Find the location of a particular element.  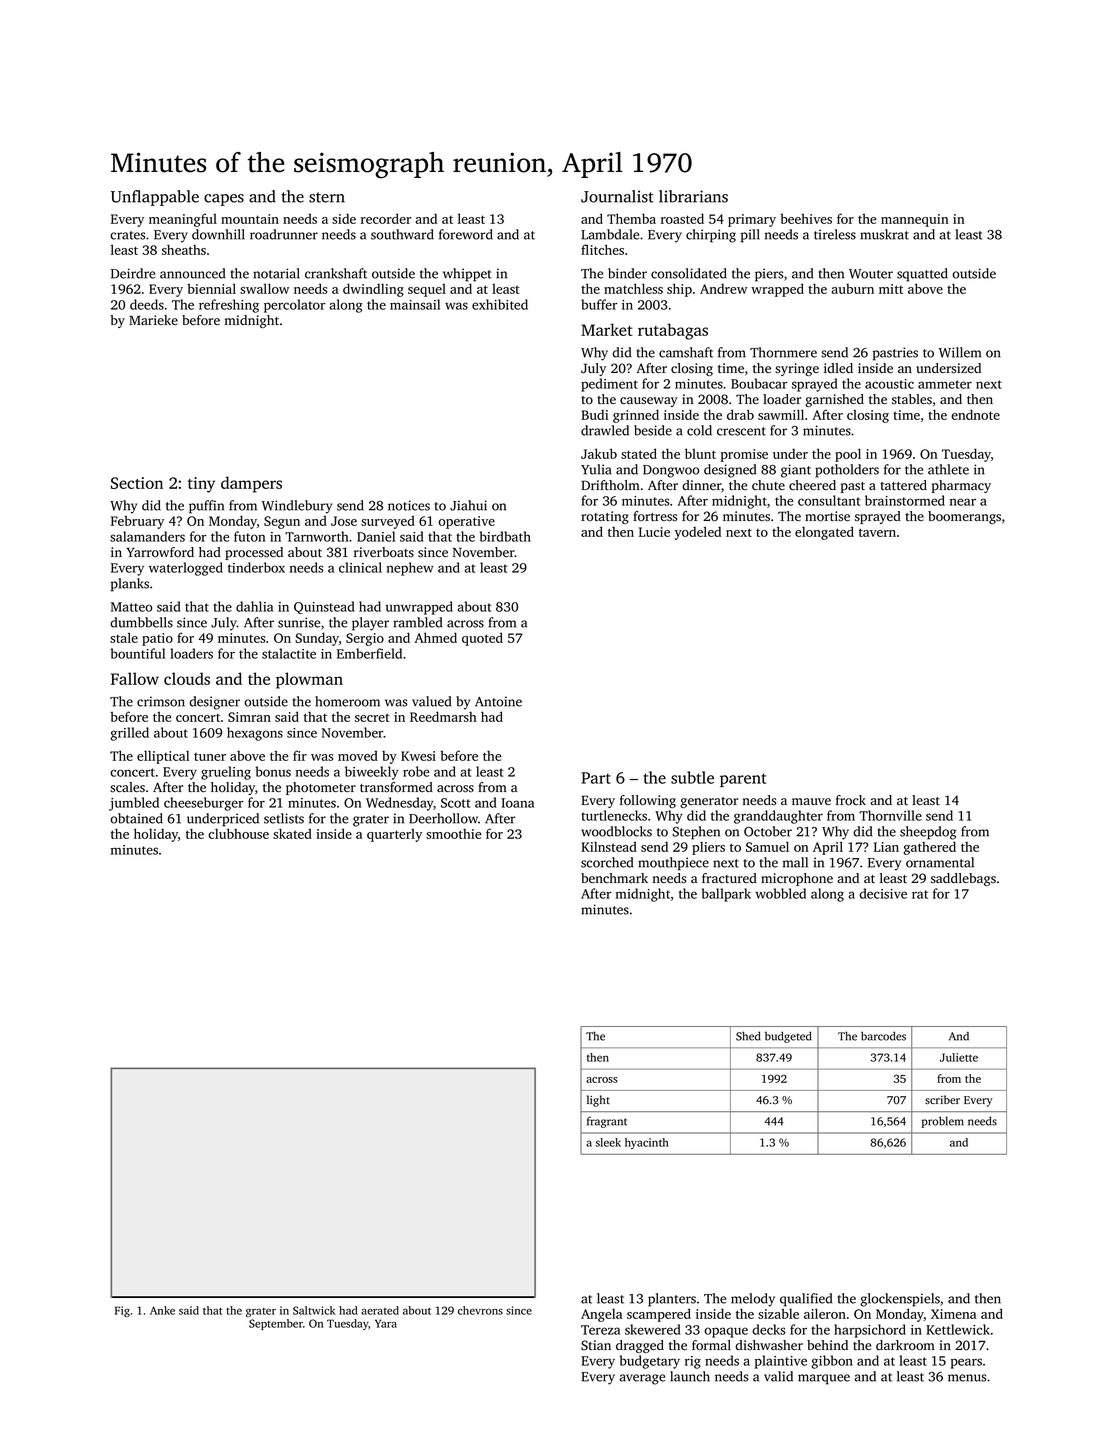

obtained is located at coordinates (136, 818).
